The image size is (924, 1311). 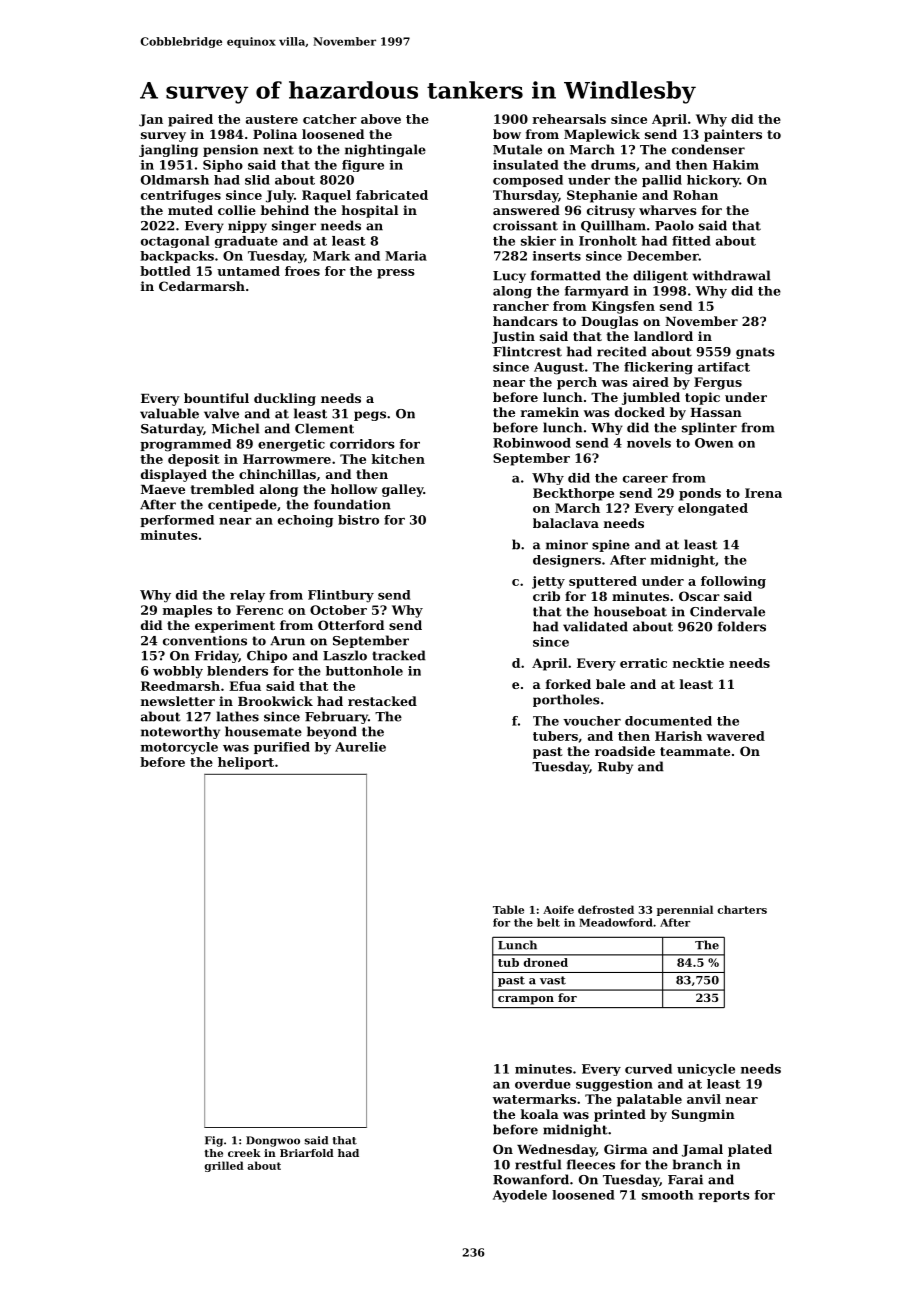 I want to click on career, so click(x=645, y=479).
